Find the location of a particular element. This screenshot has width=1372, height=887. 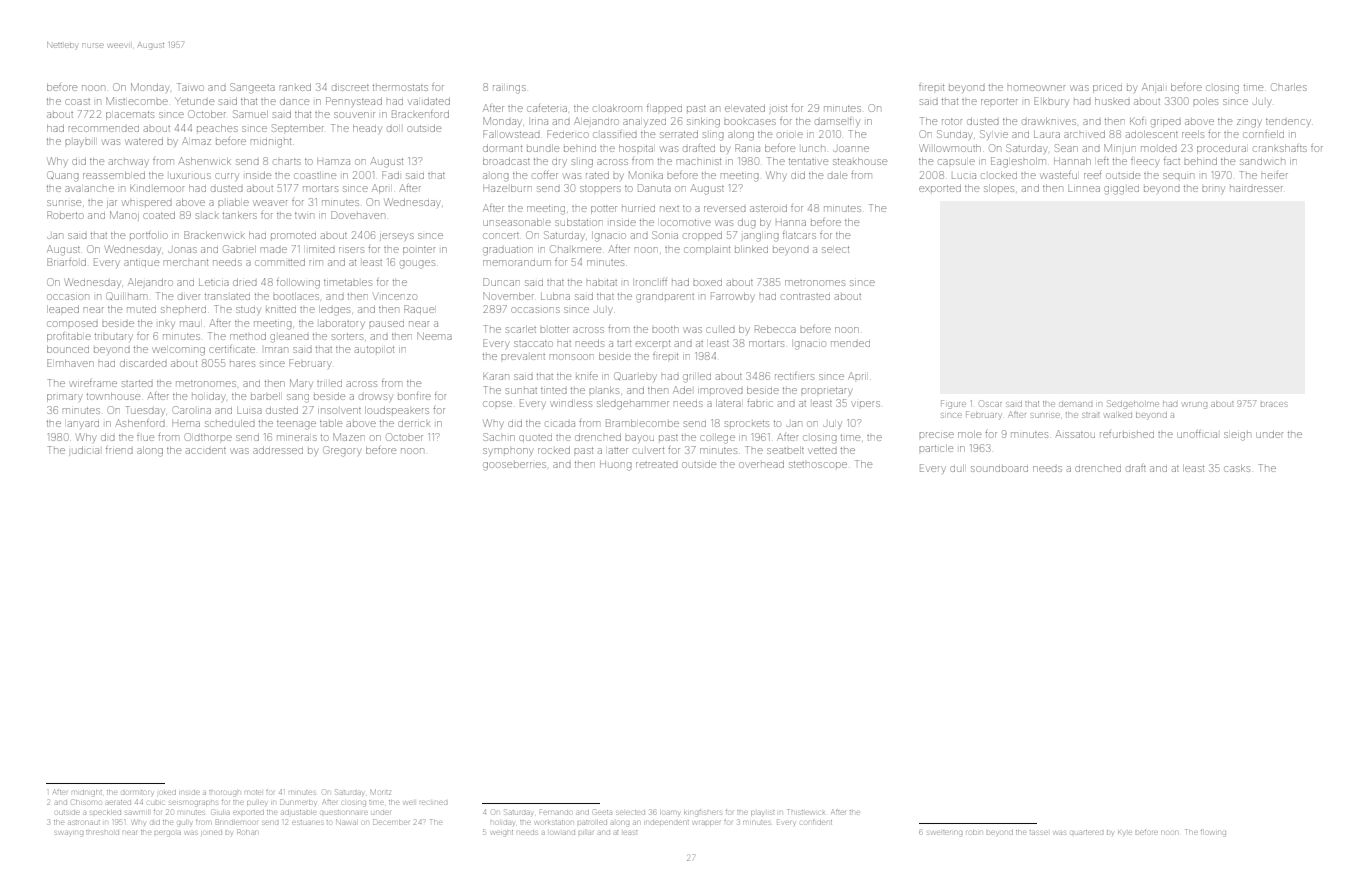

Mistlecombe is located at coordinates (137, 101).
